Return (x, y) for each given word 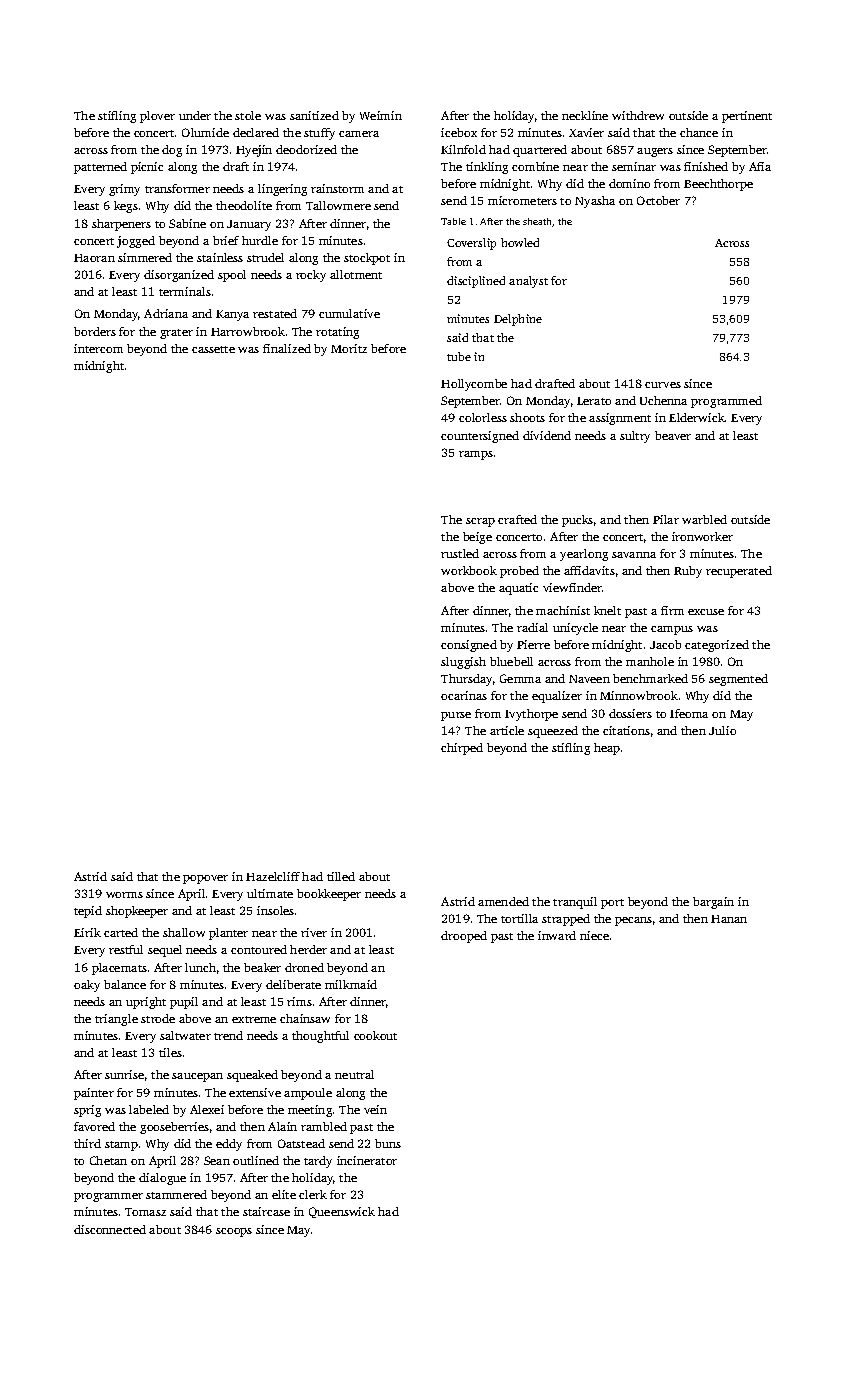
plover (157, 117)
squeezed (553, 732)
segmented (738, 680)
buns (388, 1143)
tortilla (519, 918)
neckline (585, 115)
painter (94, 1094)
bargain (713, 903)
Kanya (232, 315)
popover (205, 879)
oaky (87, 986)
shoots (527, 417)
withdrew (638, 115)
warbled (704, 519)
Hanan (729, 919)
